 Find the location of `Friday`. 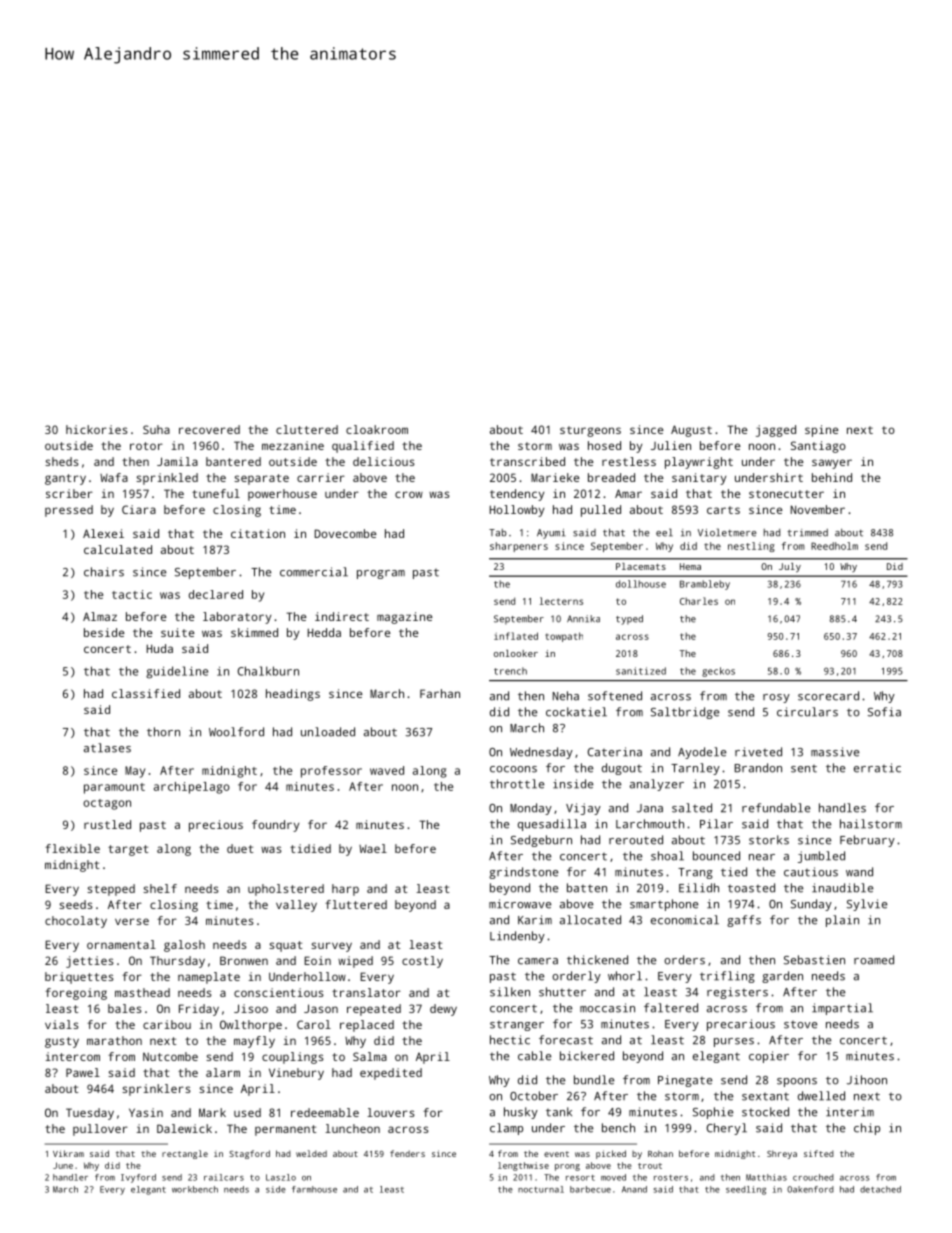

Friday is located at coordinates (199, 1010).
